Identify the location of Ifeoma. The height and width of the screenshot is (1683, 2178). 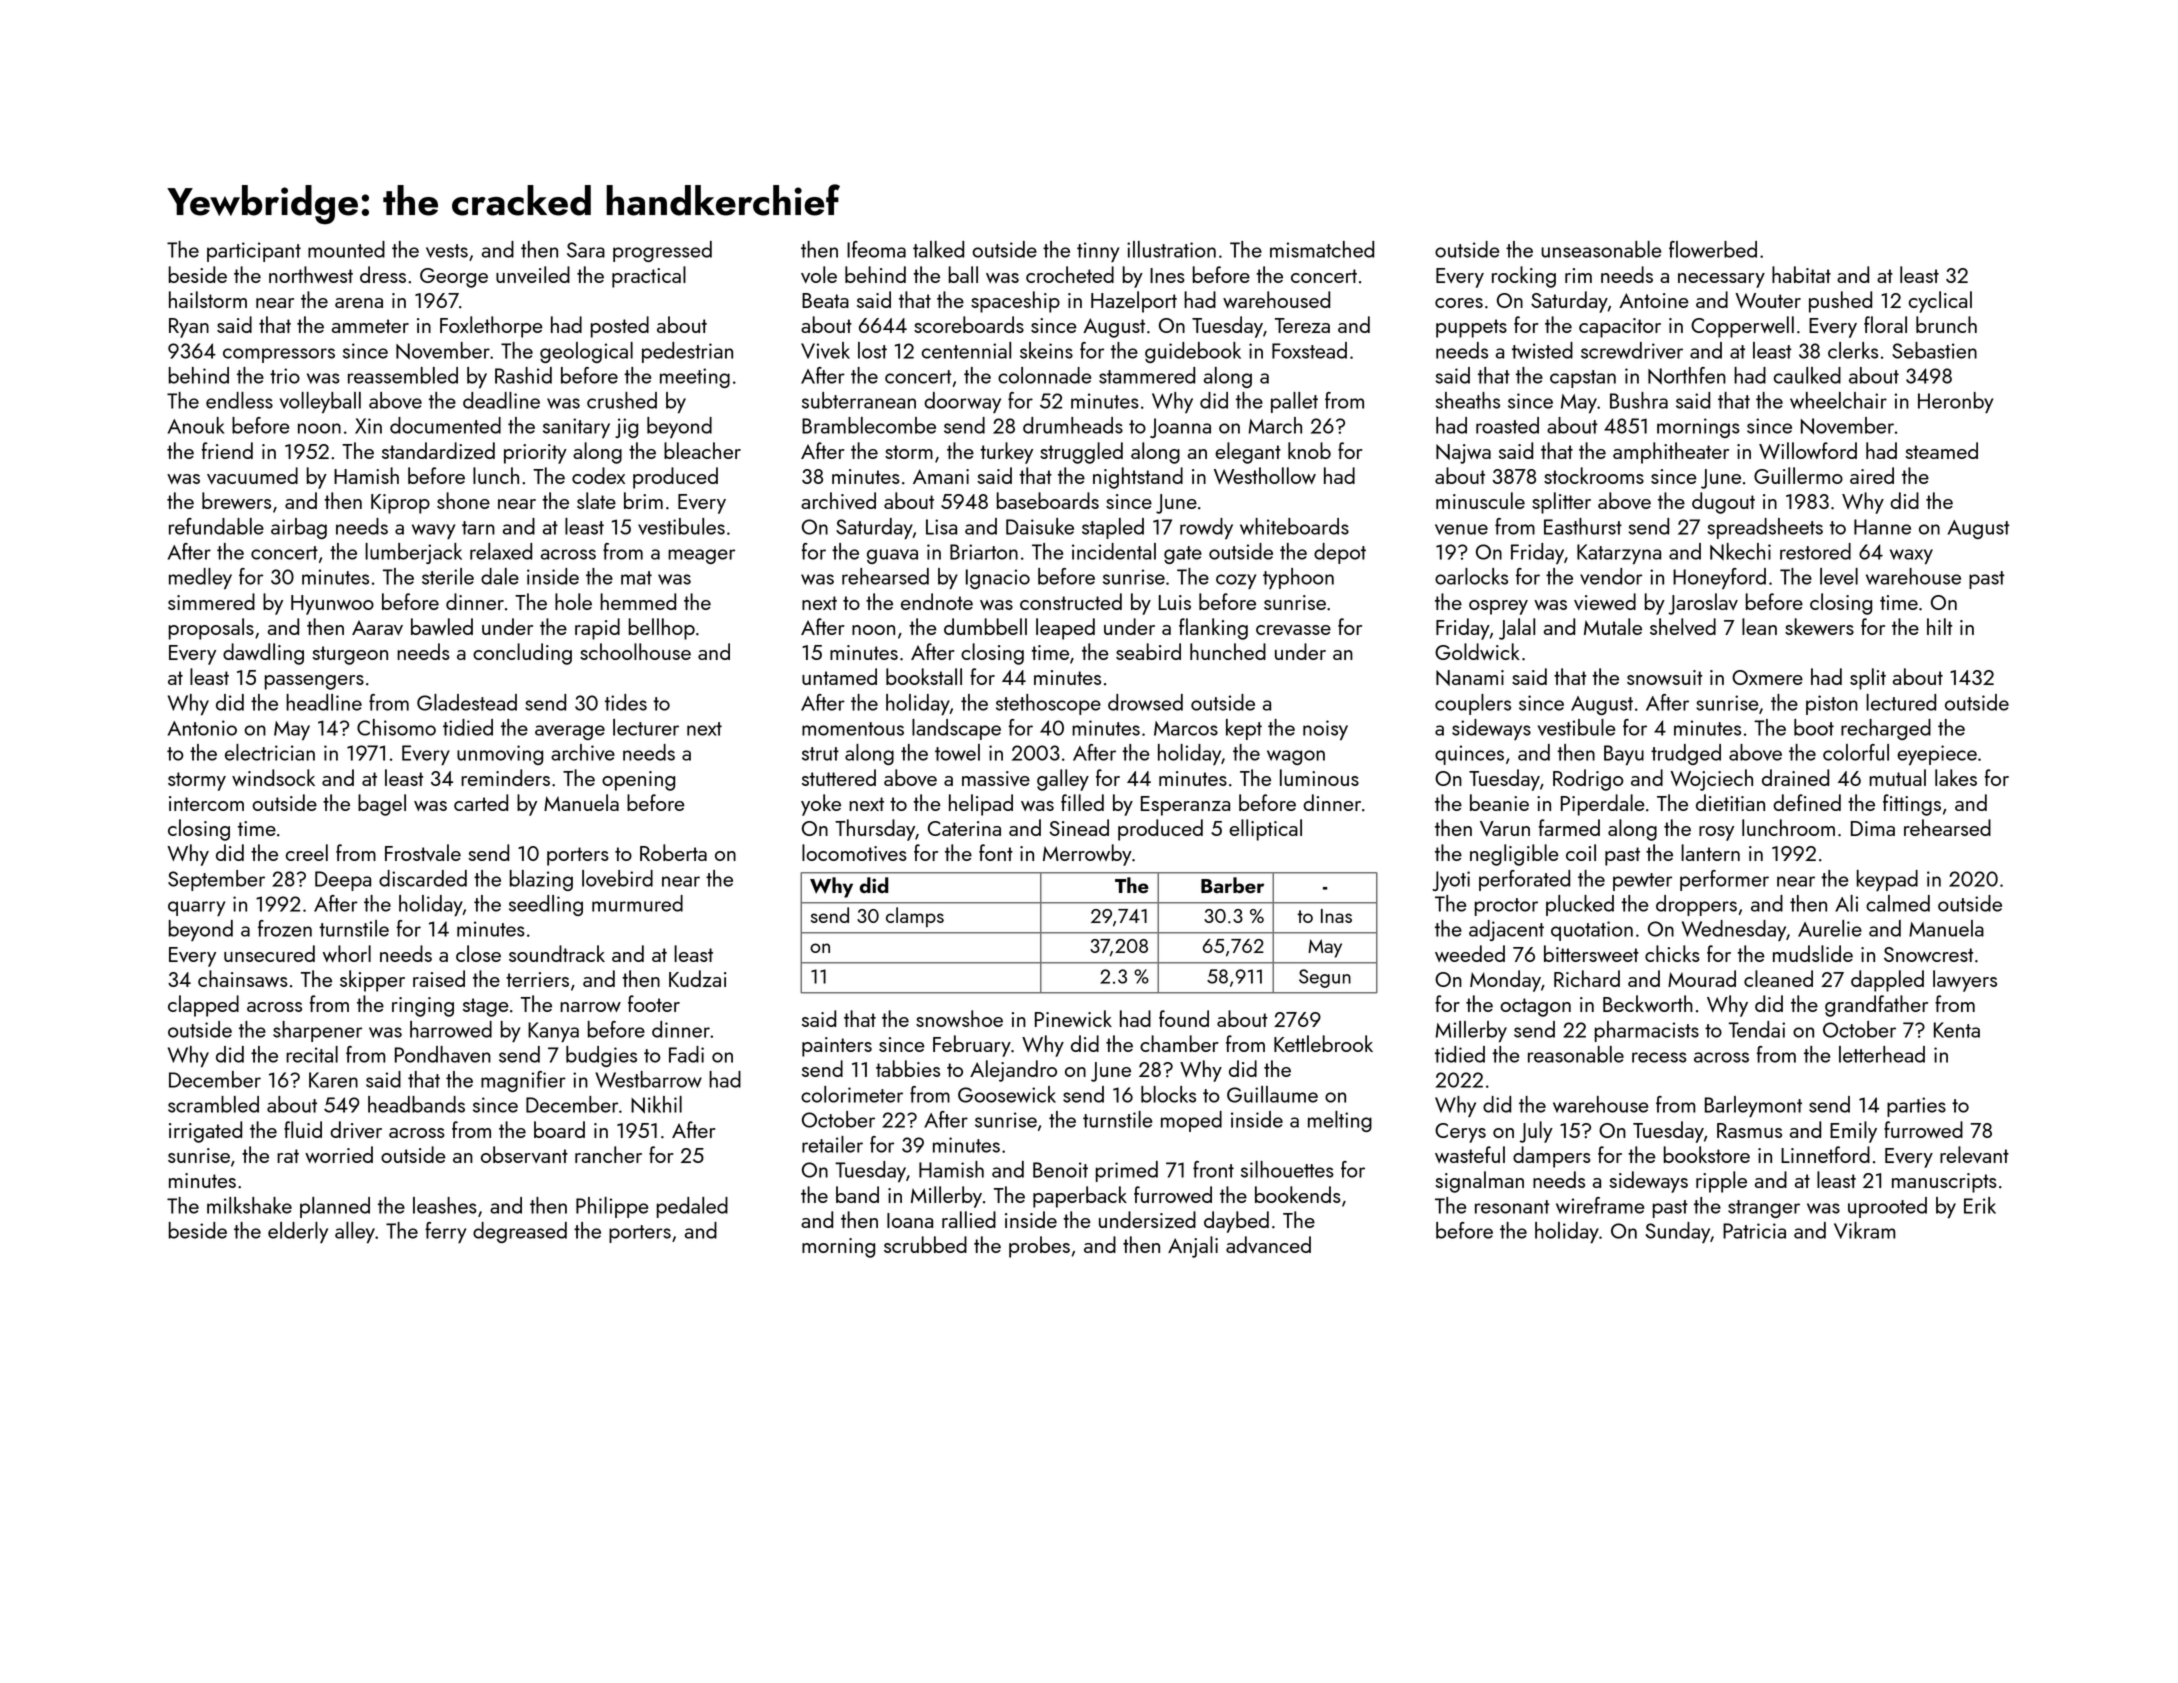
(876, 249).
